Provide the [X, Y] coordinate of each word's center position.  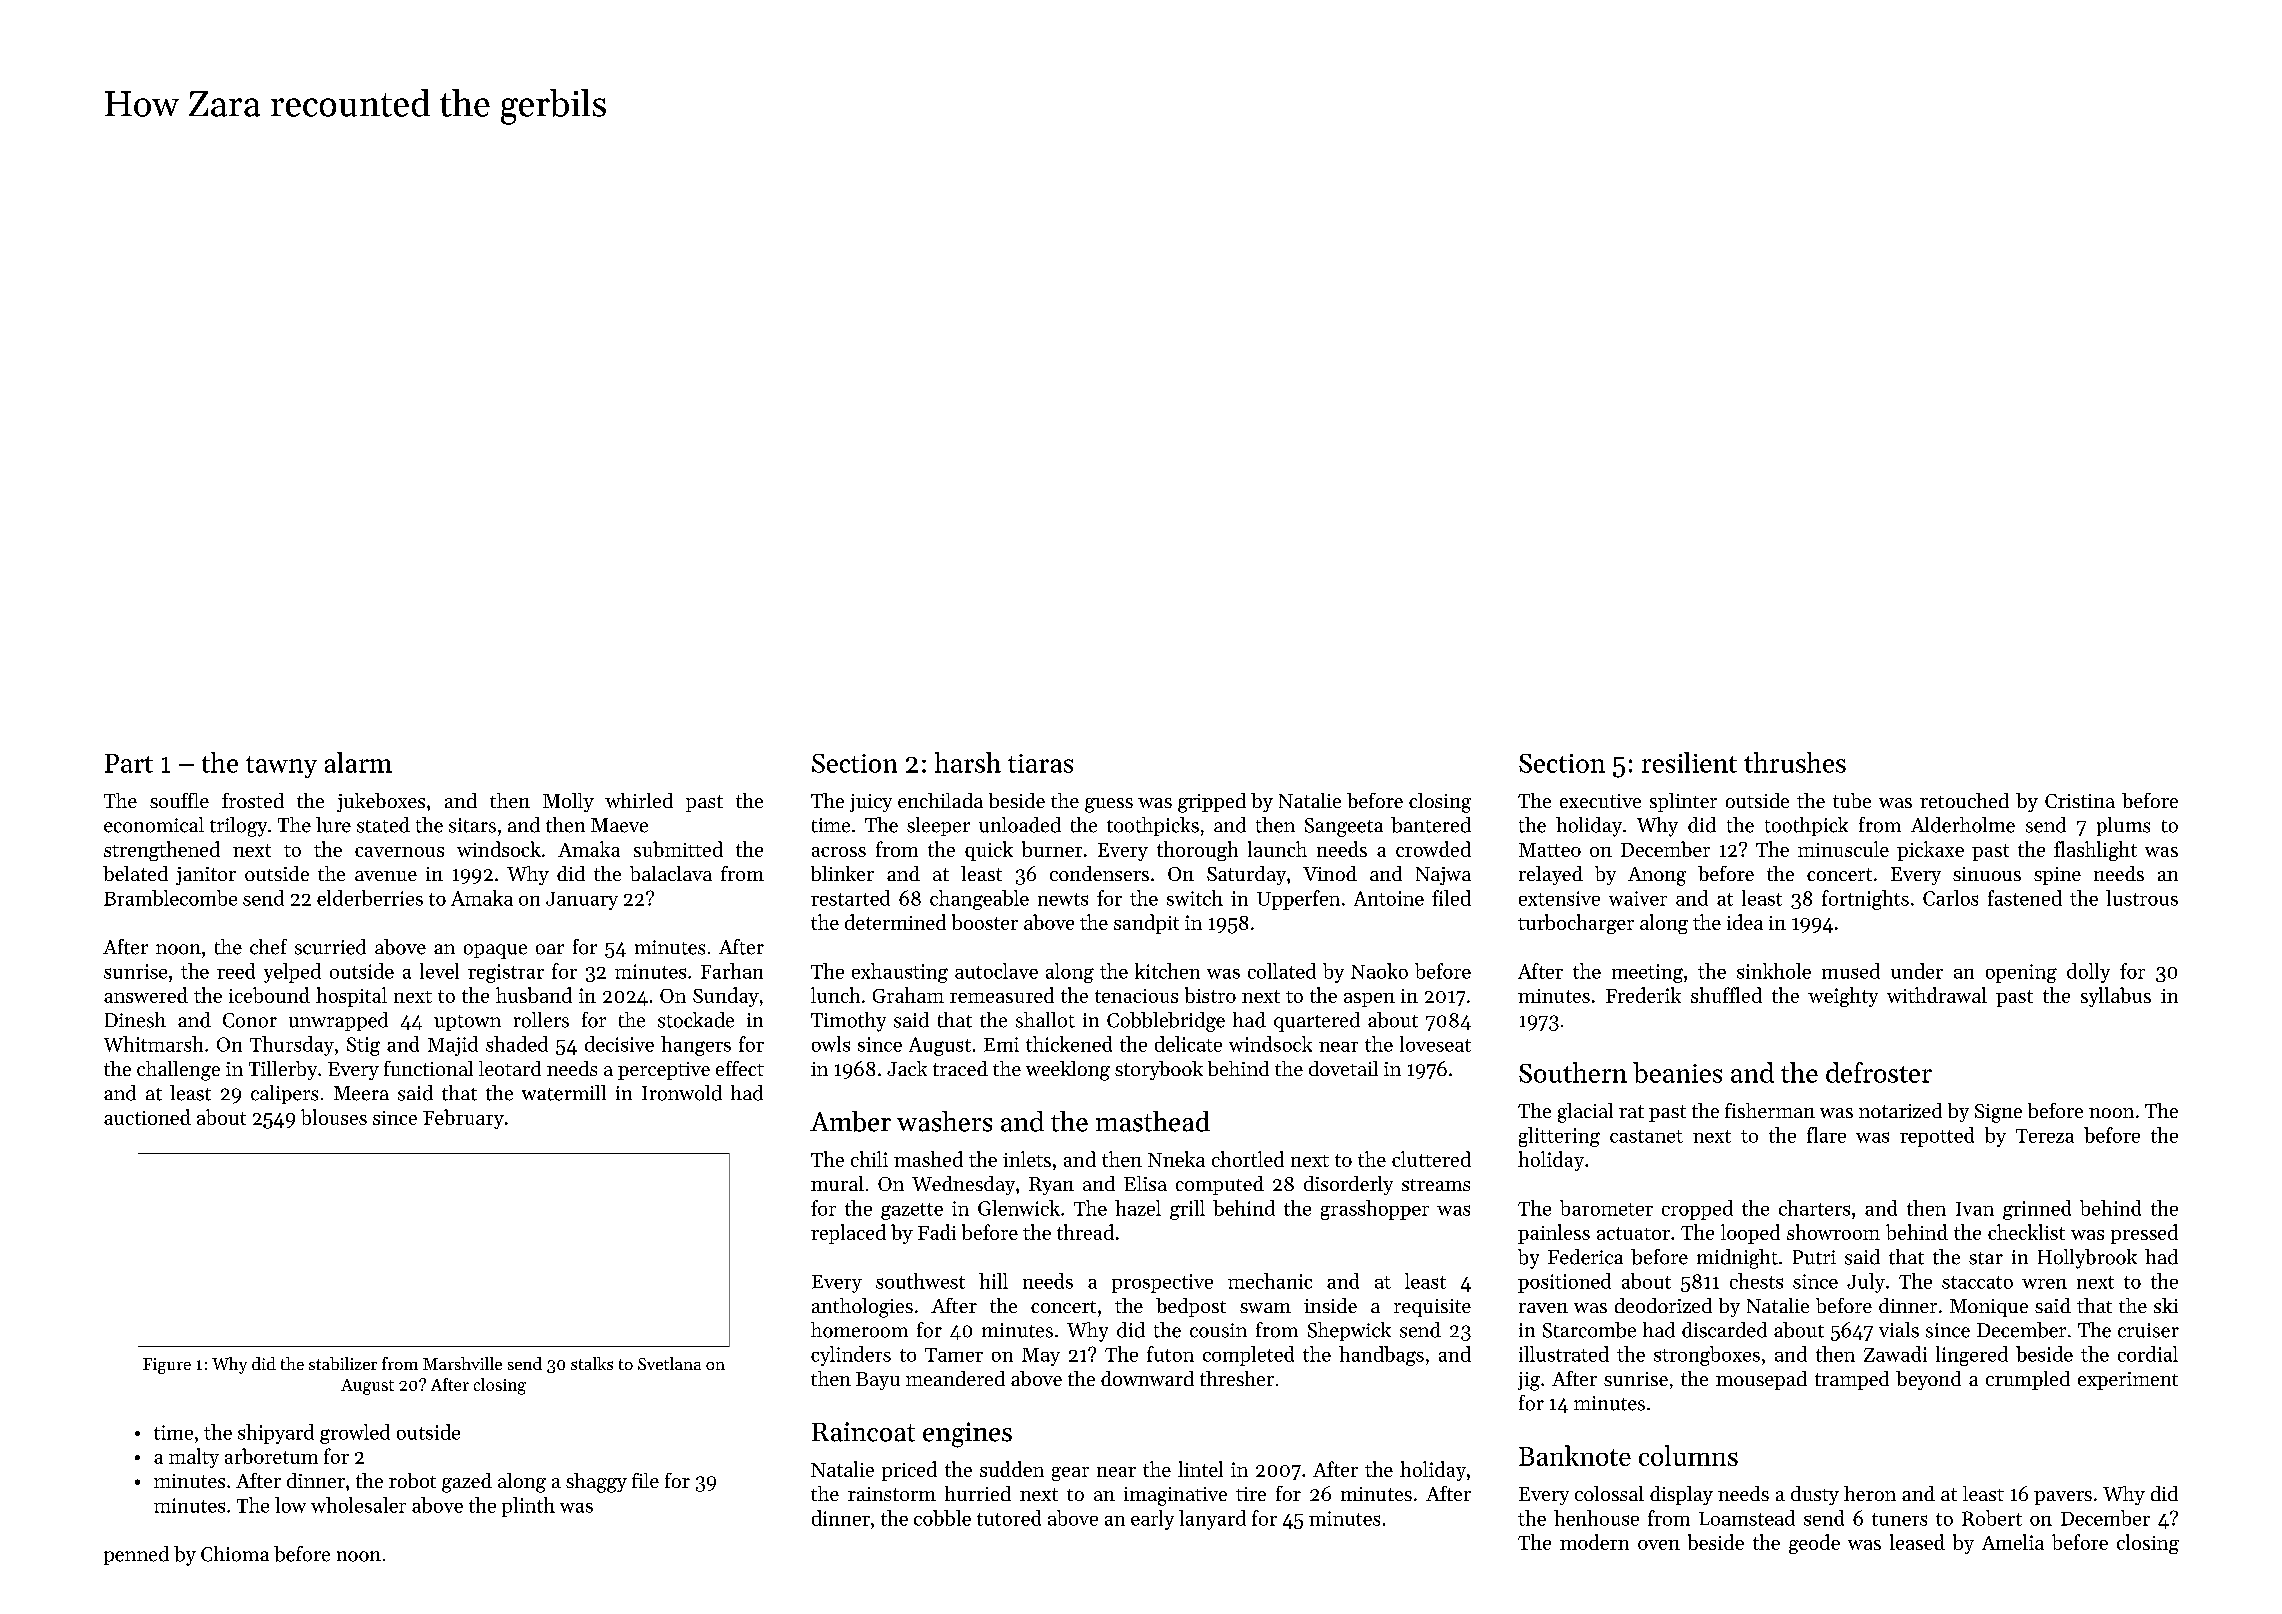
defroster [1879, 1072]
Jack [907, 1068]
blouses [334, 1117]
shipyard [276, 1434]
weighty [1843, 997]
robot [412, 1480]
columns [1688, 1455]
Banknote [1575, 1455]
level [439, 971]
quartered [1317, 1022]
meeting [1647, 973]
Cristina [2080, 801]
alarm [358, 762]
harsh [968, 762]
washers [944, 1121]
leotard [510, 1068]
